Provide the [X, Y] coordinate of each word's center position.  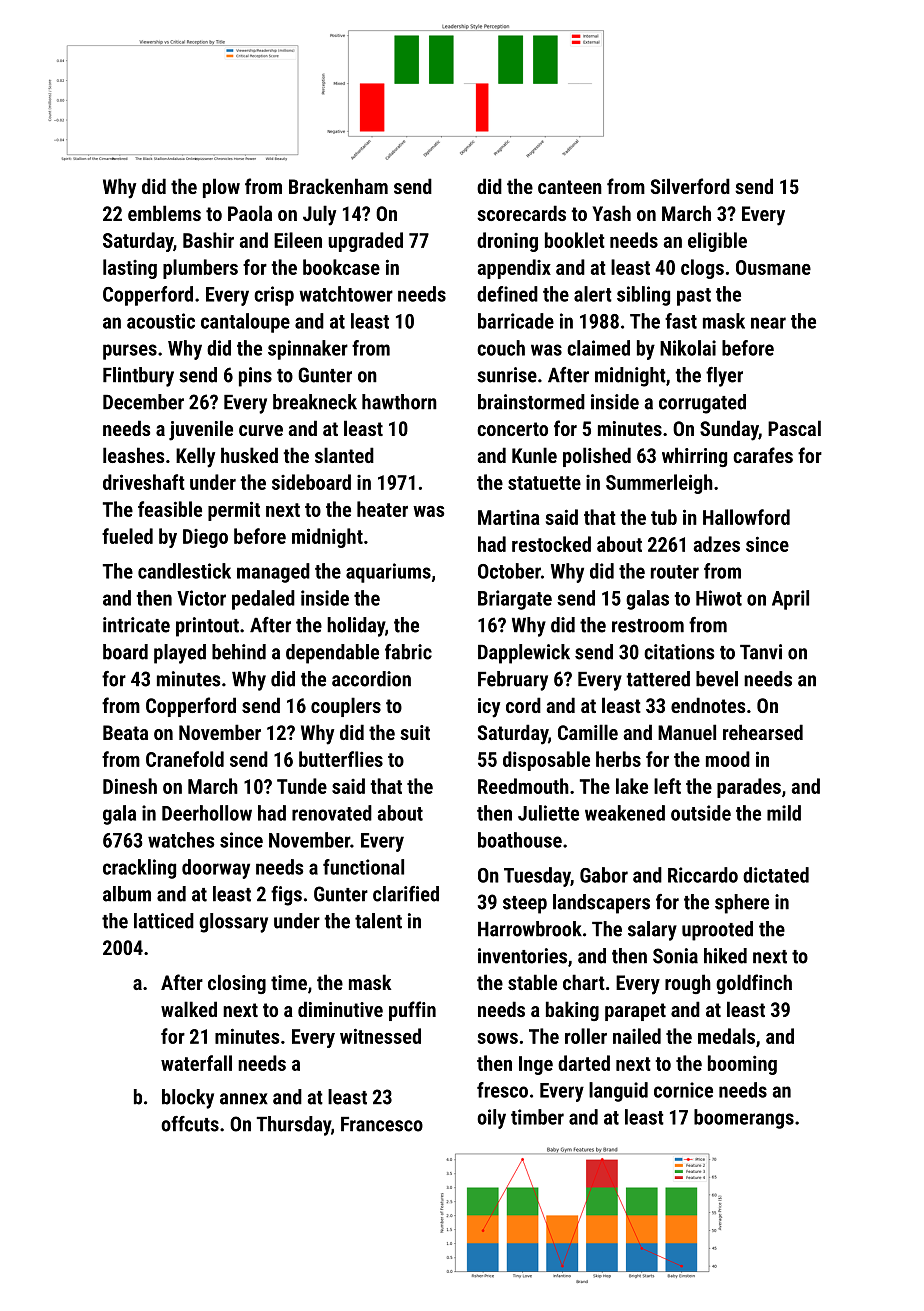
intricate [136, 625]
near [768, 323]
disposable [546, 761]
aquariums [388, 573]
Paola [250, 213]
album [127, 894]
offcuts [190, 1124]
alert [593, 294]
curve [261, 430]
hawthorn [399, 402]
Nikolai [688, 348]
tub [664, 517]
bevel [717, 679]
